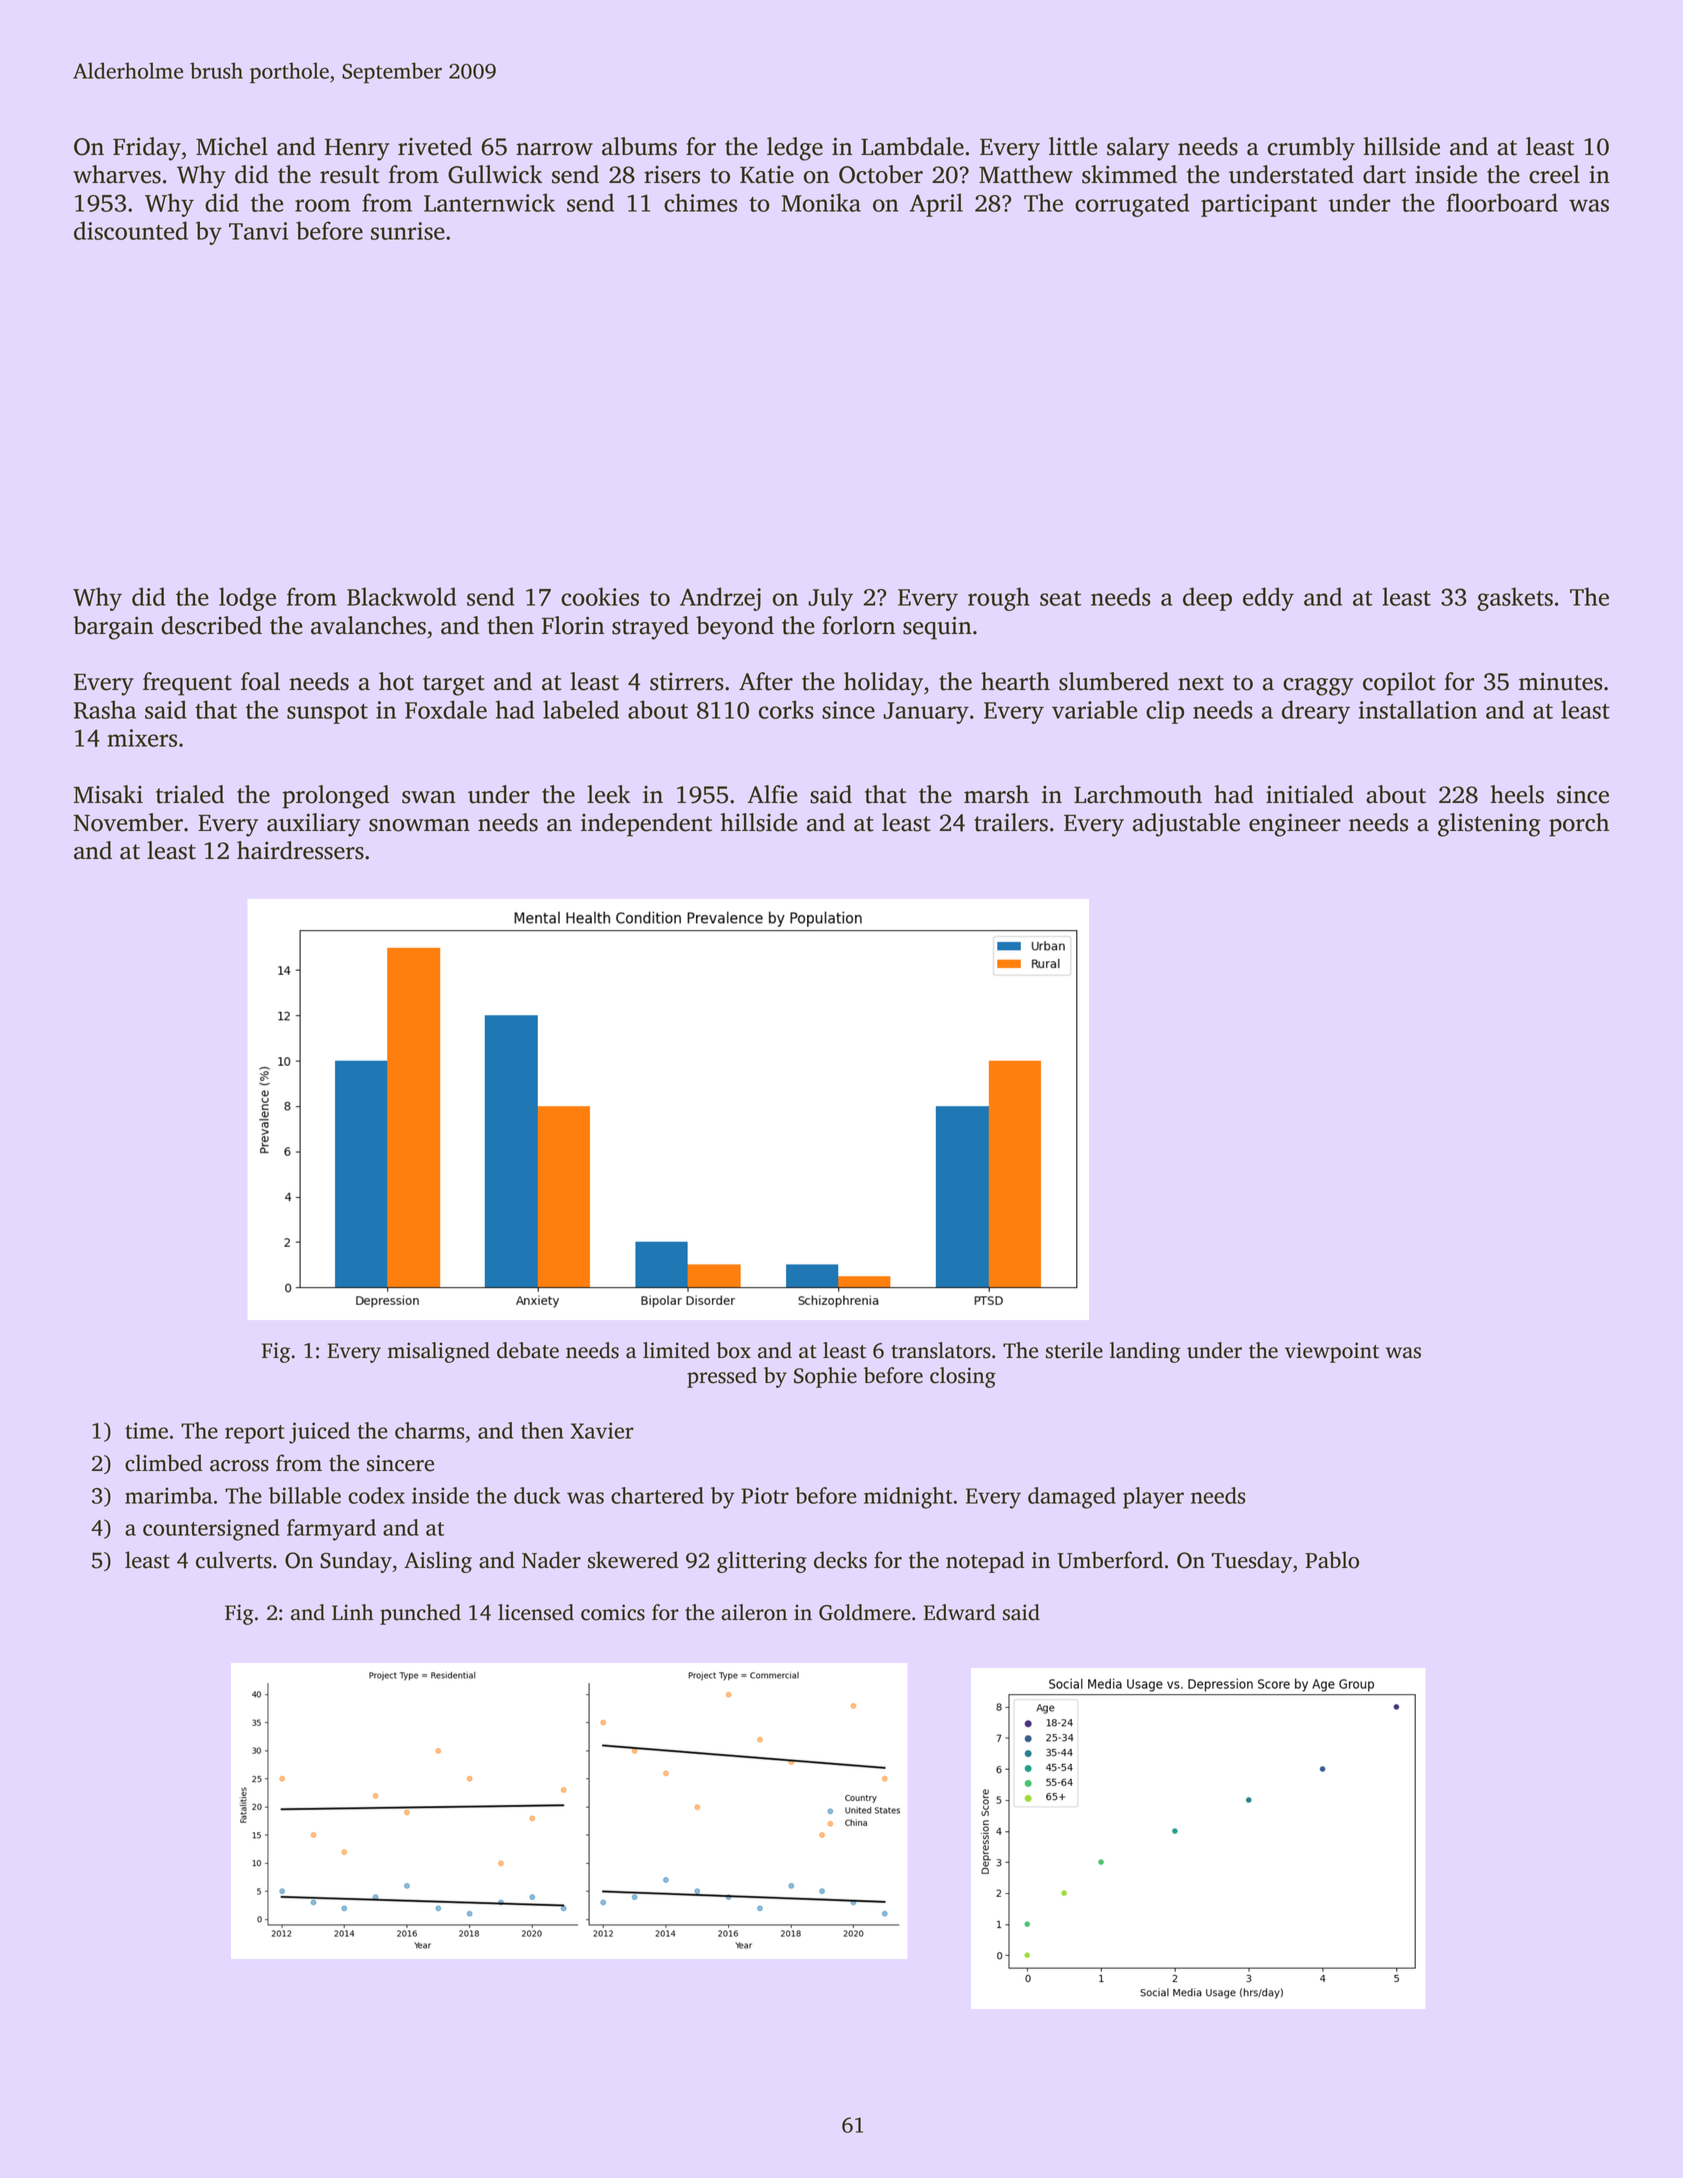 This page has width=1683, height=2178. Describe the element at coordinates (1259, 205) in the page. I see `participant` at that location.
